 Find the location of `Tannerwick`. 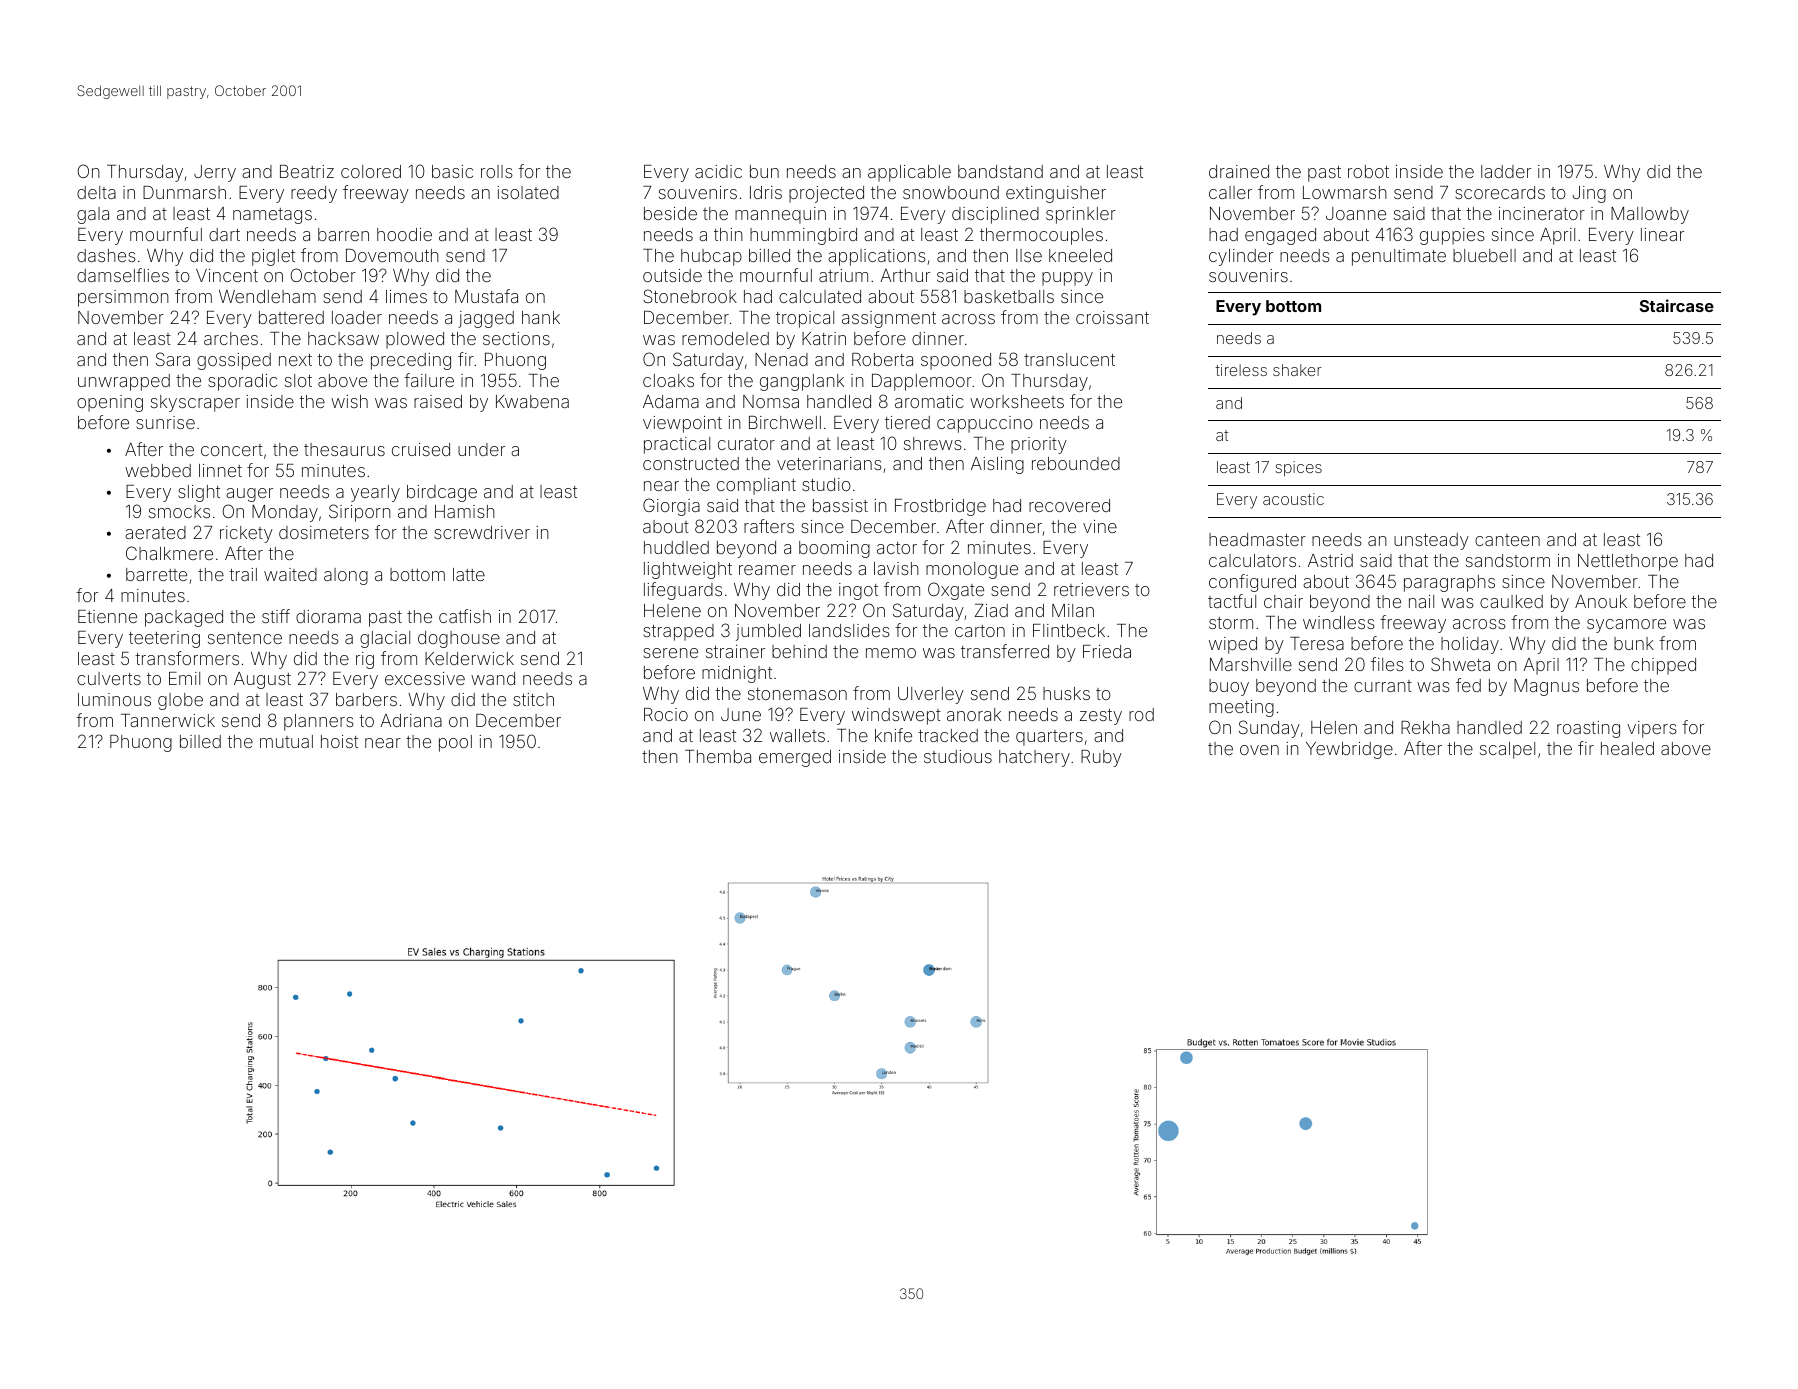

Tannerwick is located at coordinates (168, 720).
